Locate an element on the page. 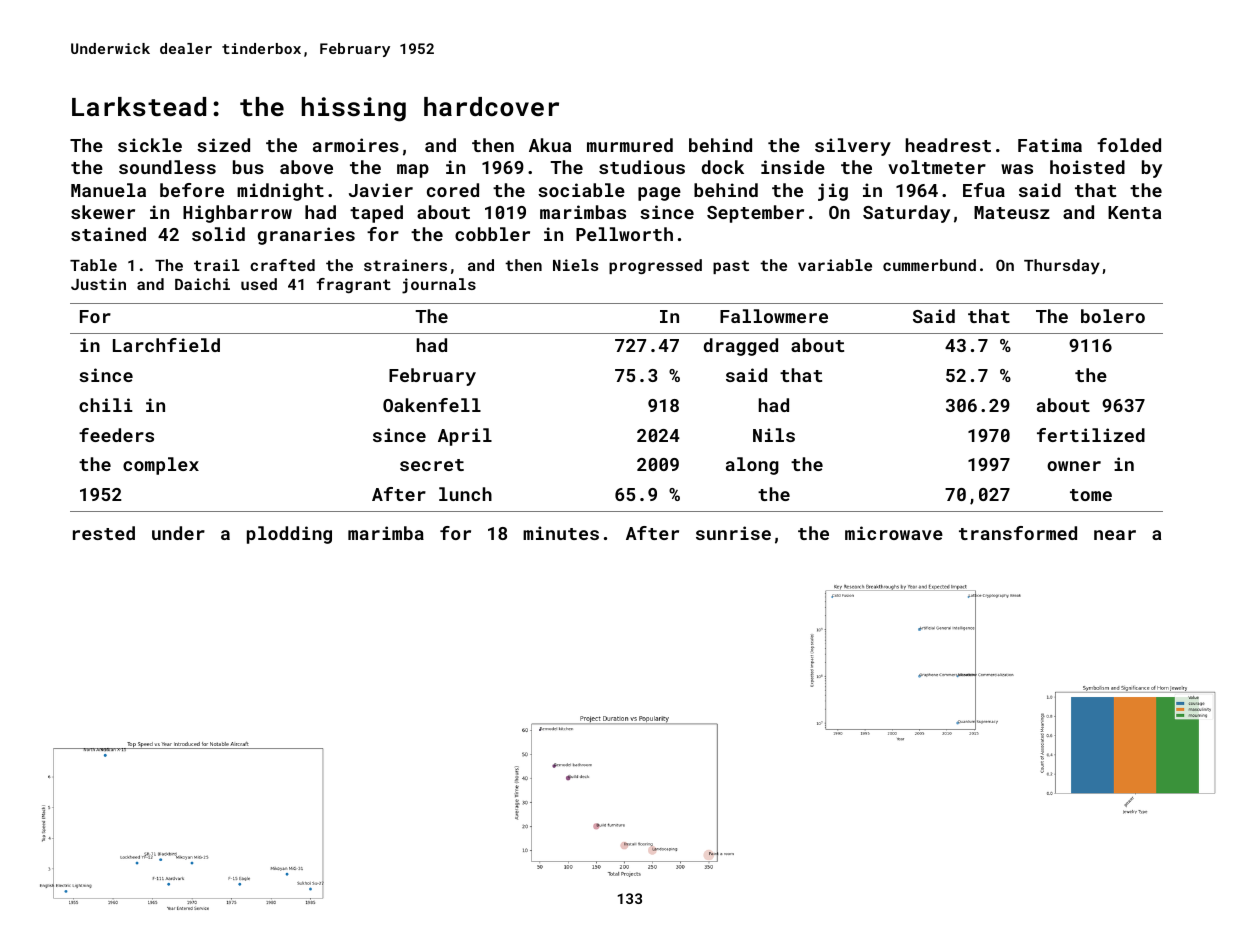 The height and width of the image is (952, 1233). variable is located at coordinates (835, 265).
